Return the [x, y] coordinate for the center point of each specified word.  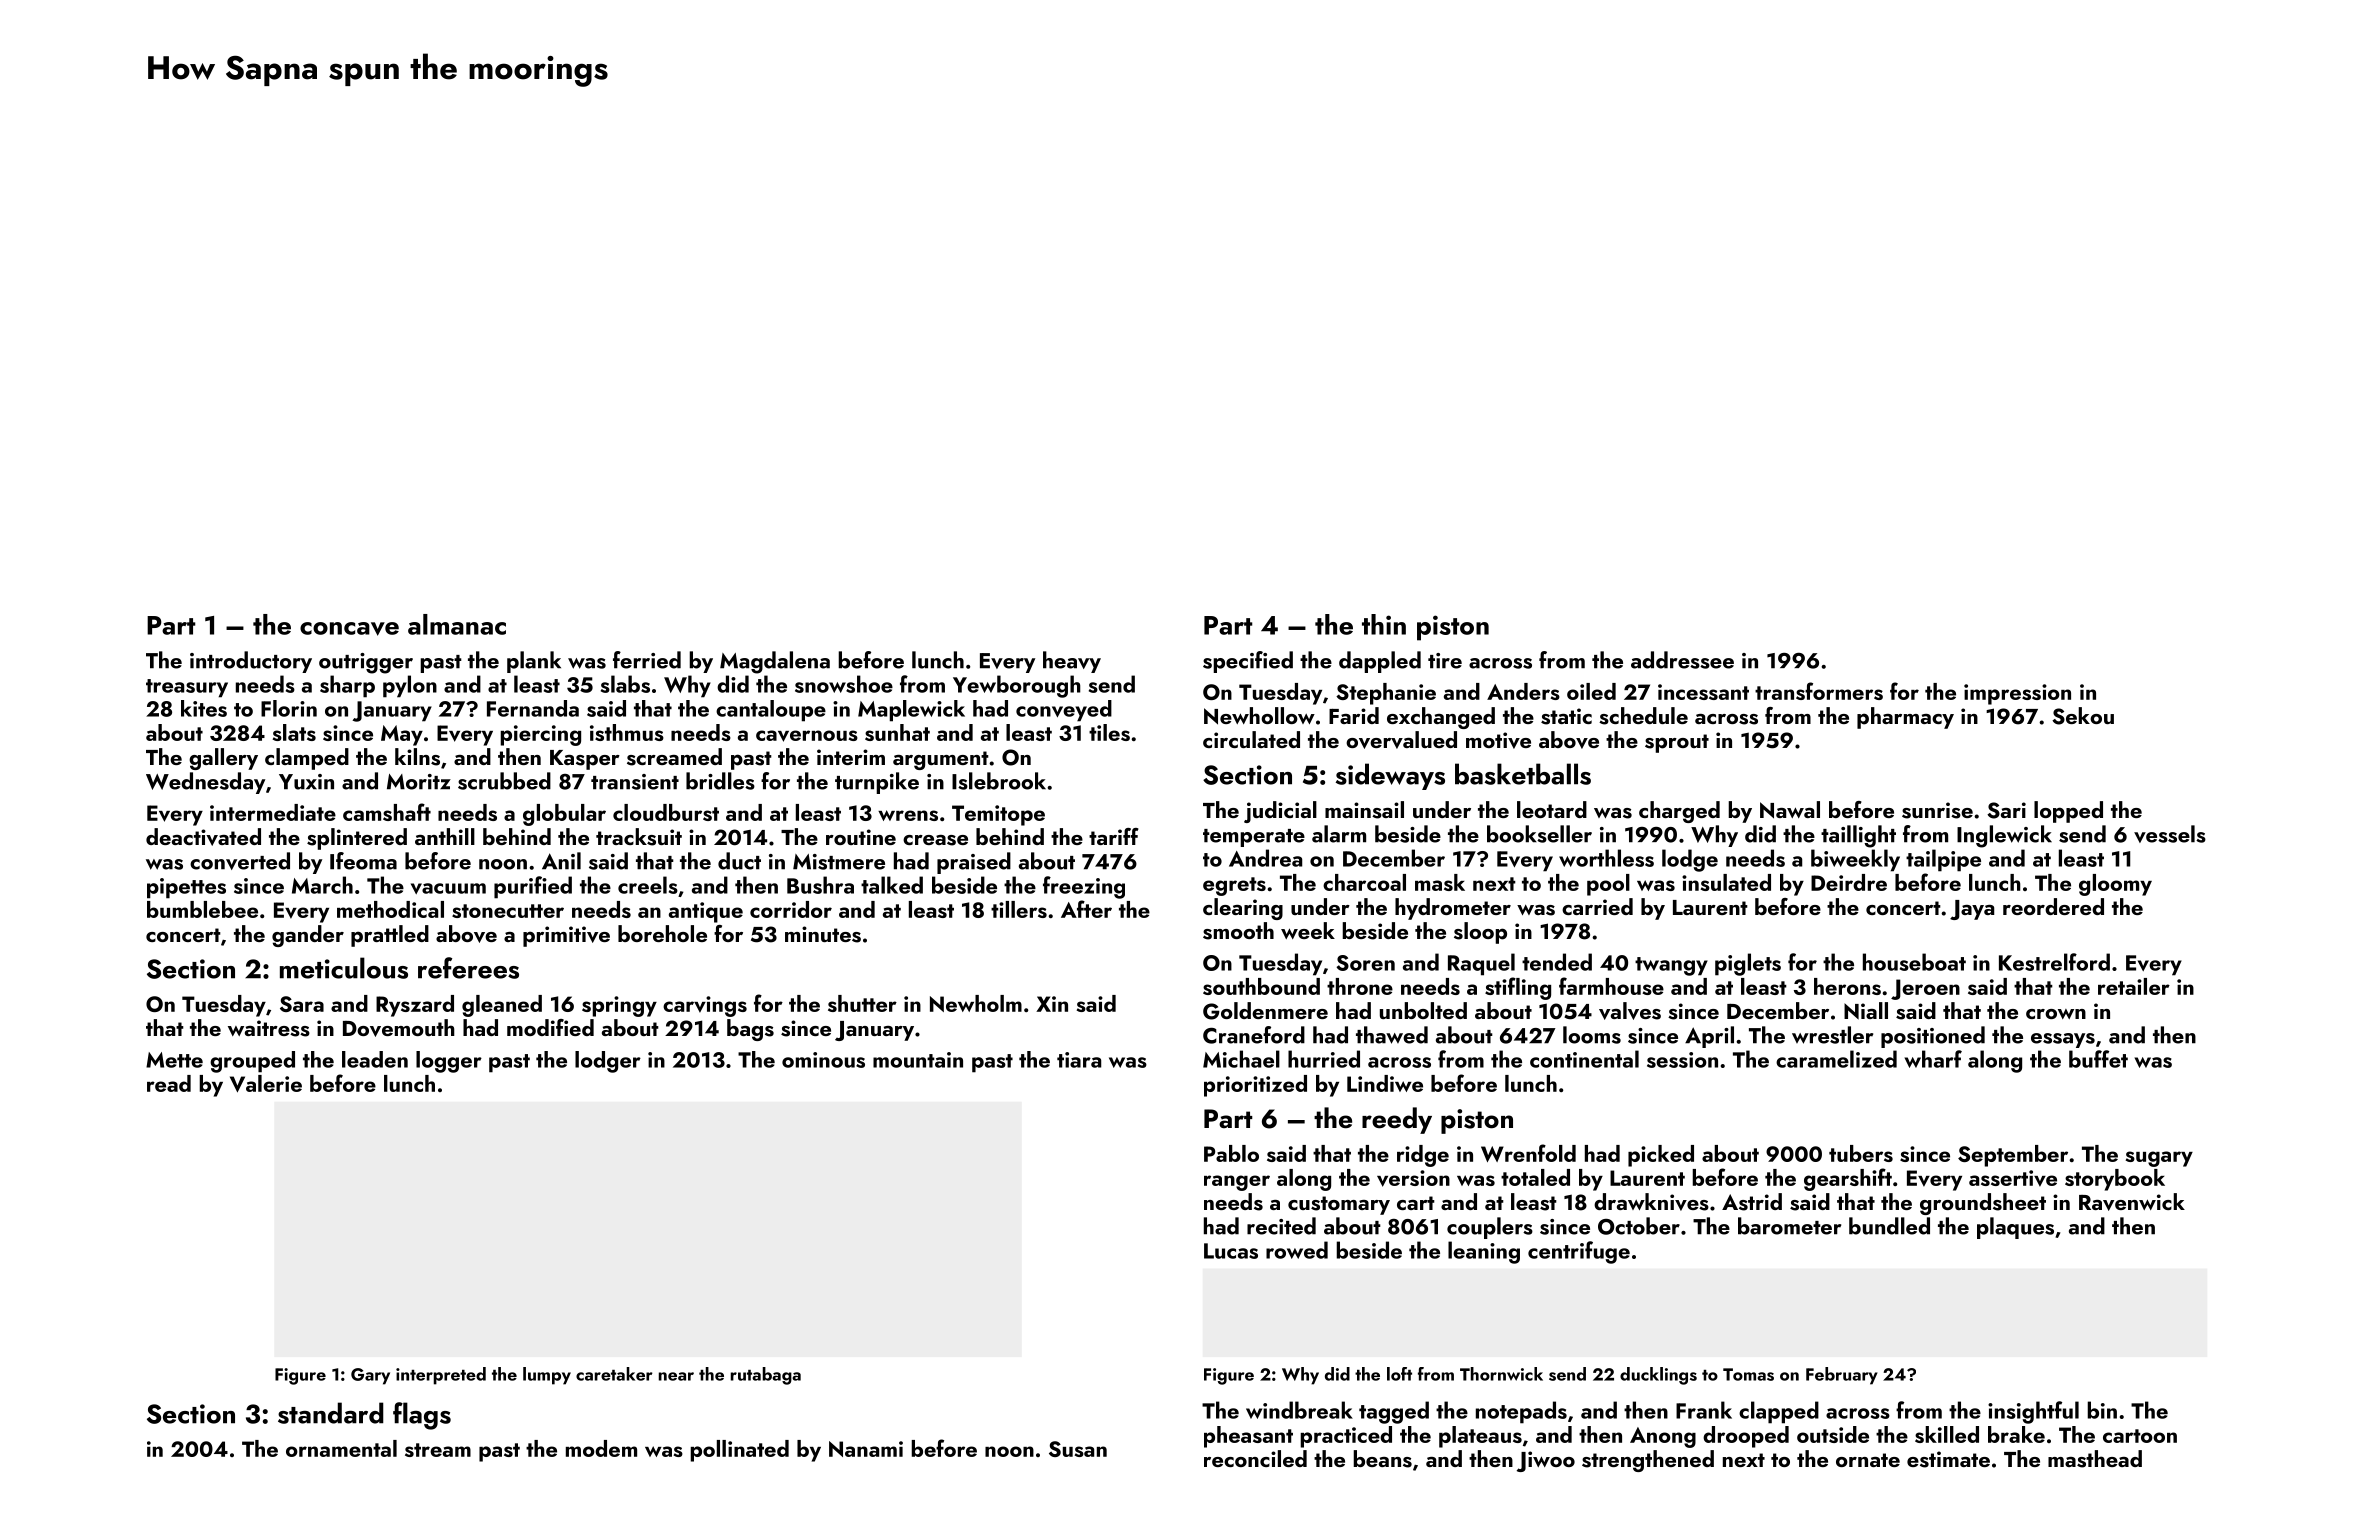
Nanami [866, 1449]
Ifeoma [363, 861]
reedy [1397, 1120]
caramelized [1836, 1059]
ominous [823, 1060]
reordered [2053, 906]
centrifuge [1579, 1252]
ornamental [341, 1448]
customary [1339, 1205]
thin [1384, 624]
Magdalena [775, 662]
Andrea [1265, 858]
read [169, 1083]
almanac [457, 624]
